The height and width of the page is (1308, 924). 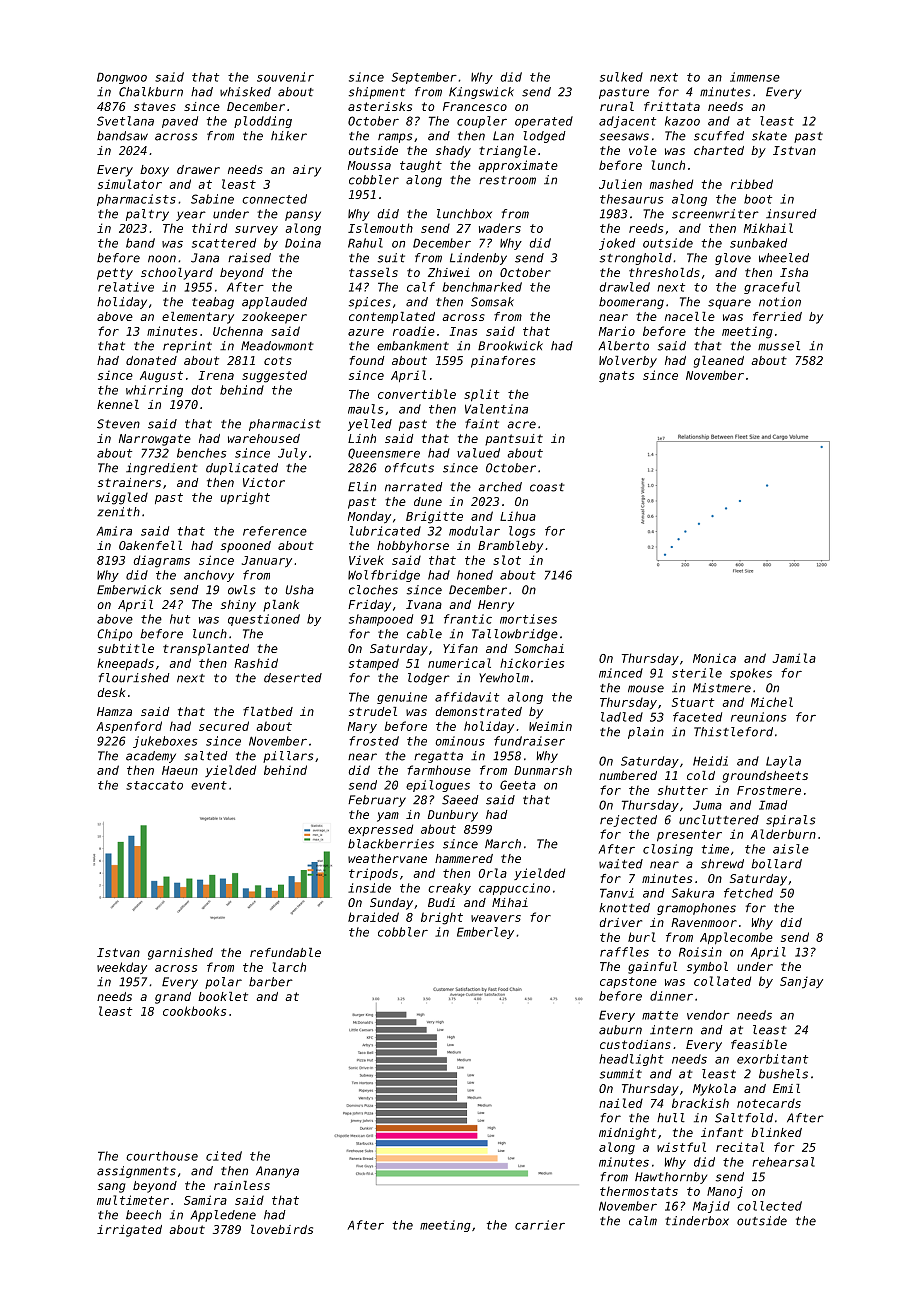 What do you see at coordinates (191, 216) in the page?
I see `year` at bounding box center [191, 216].
